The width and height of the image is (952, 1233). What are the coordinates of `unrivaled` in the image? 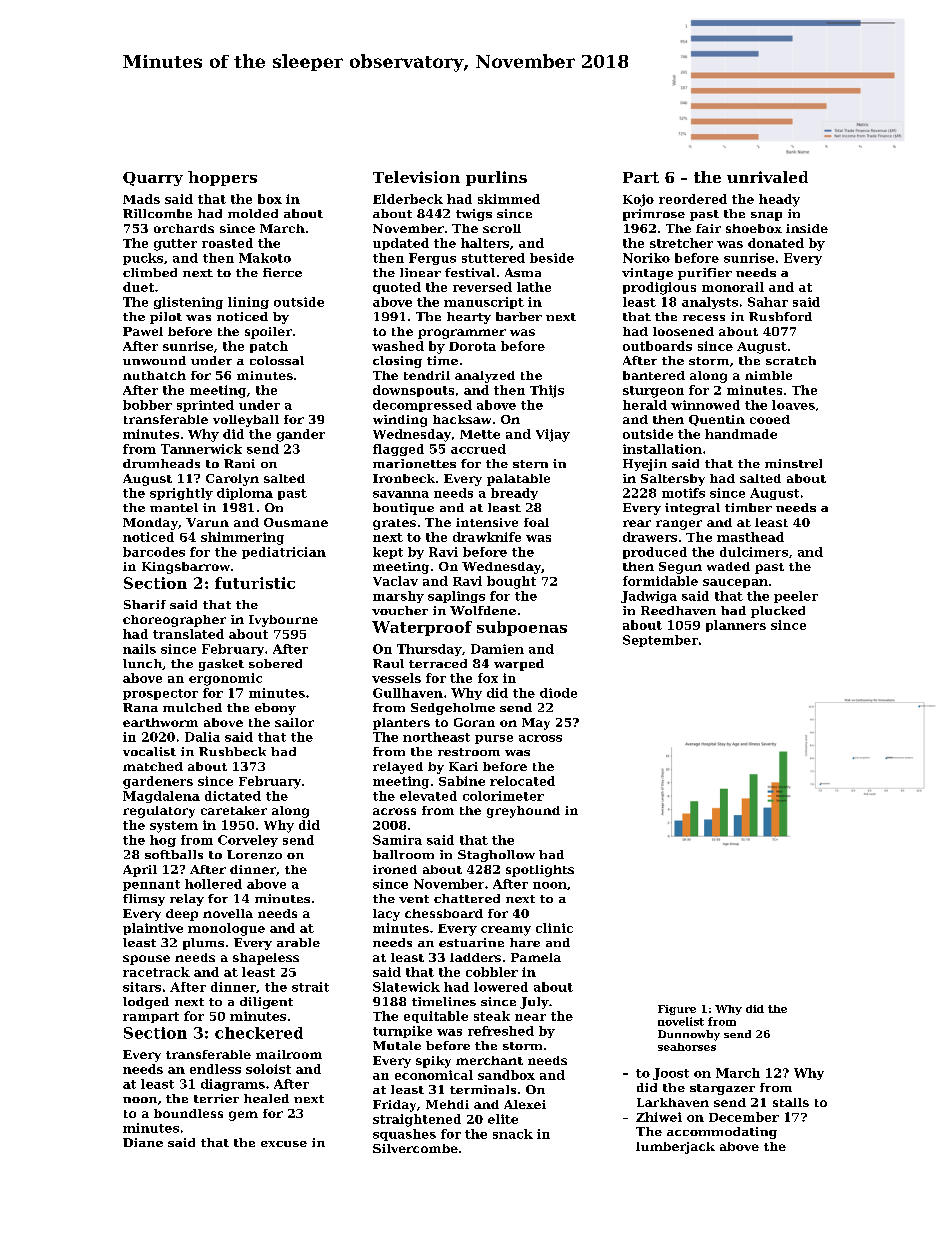 It's located at (767, 177).
